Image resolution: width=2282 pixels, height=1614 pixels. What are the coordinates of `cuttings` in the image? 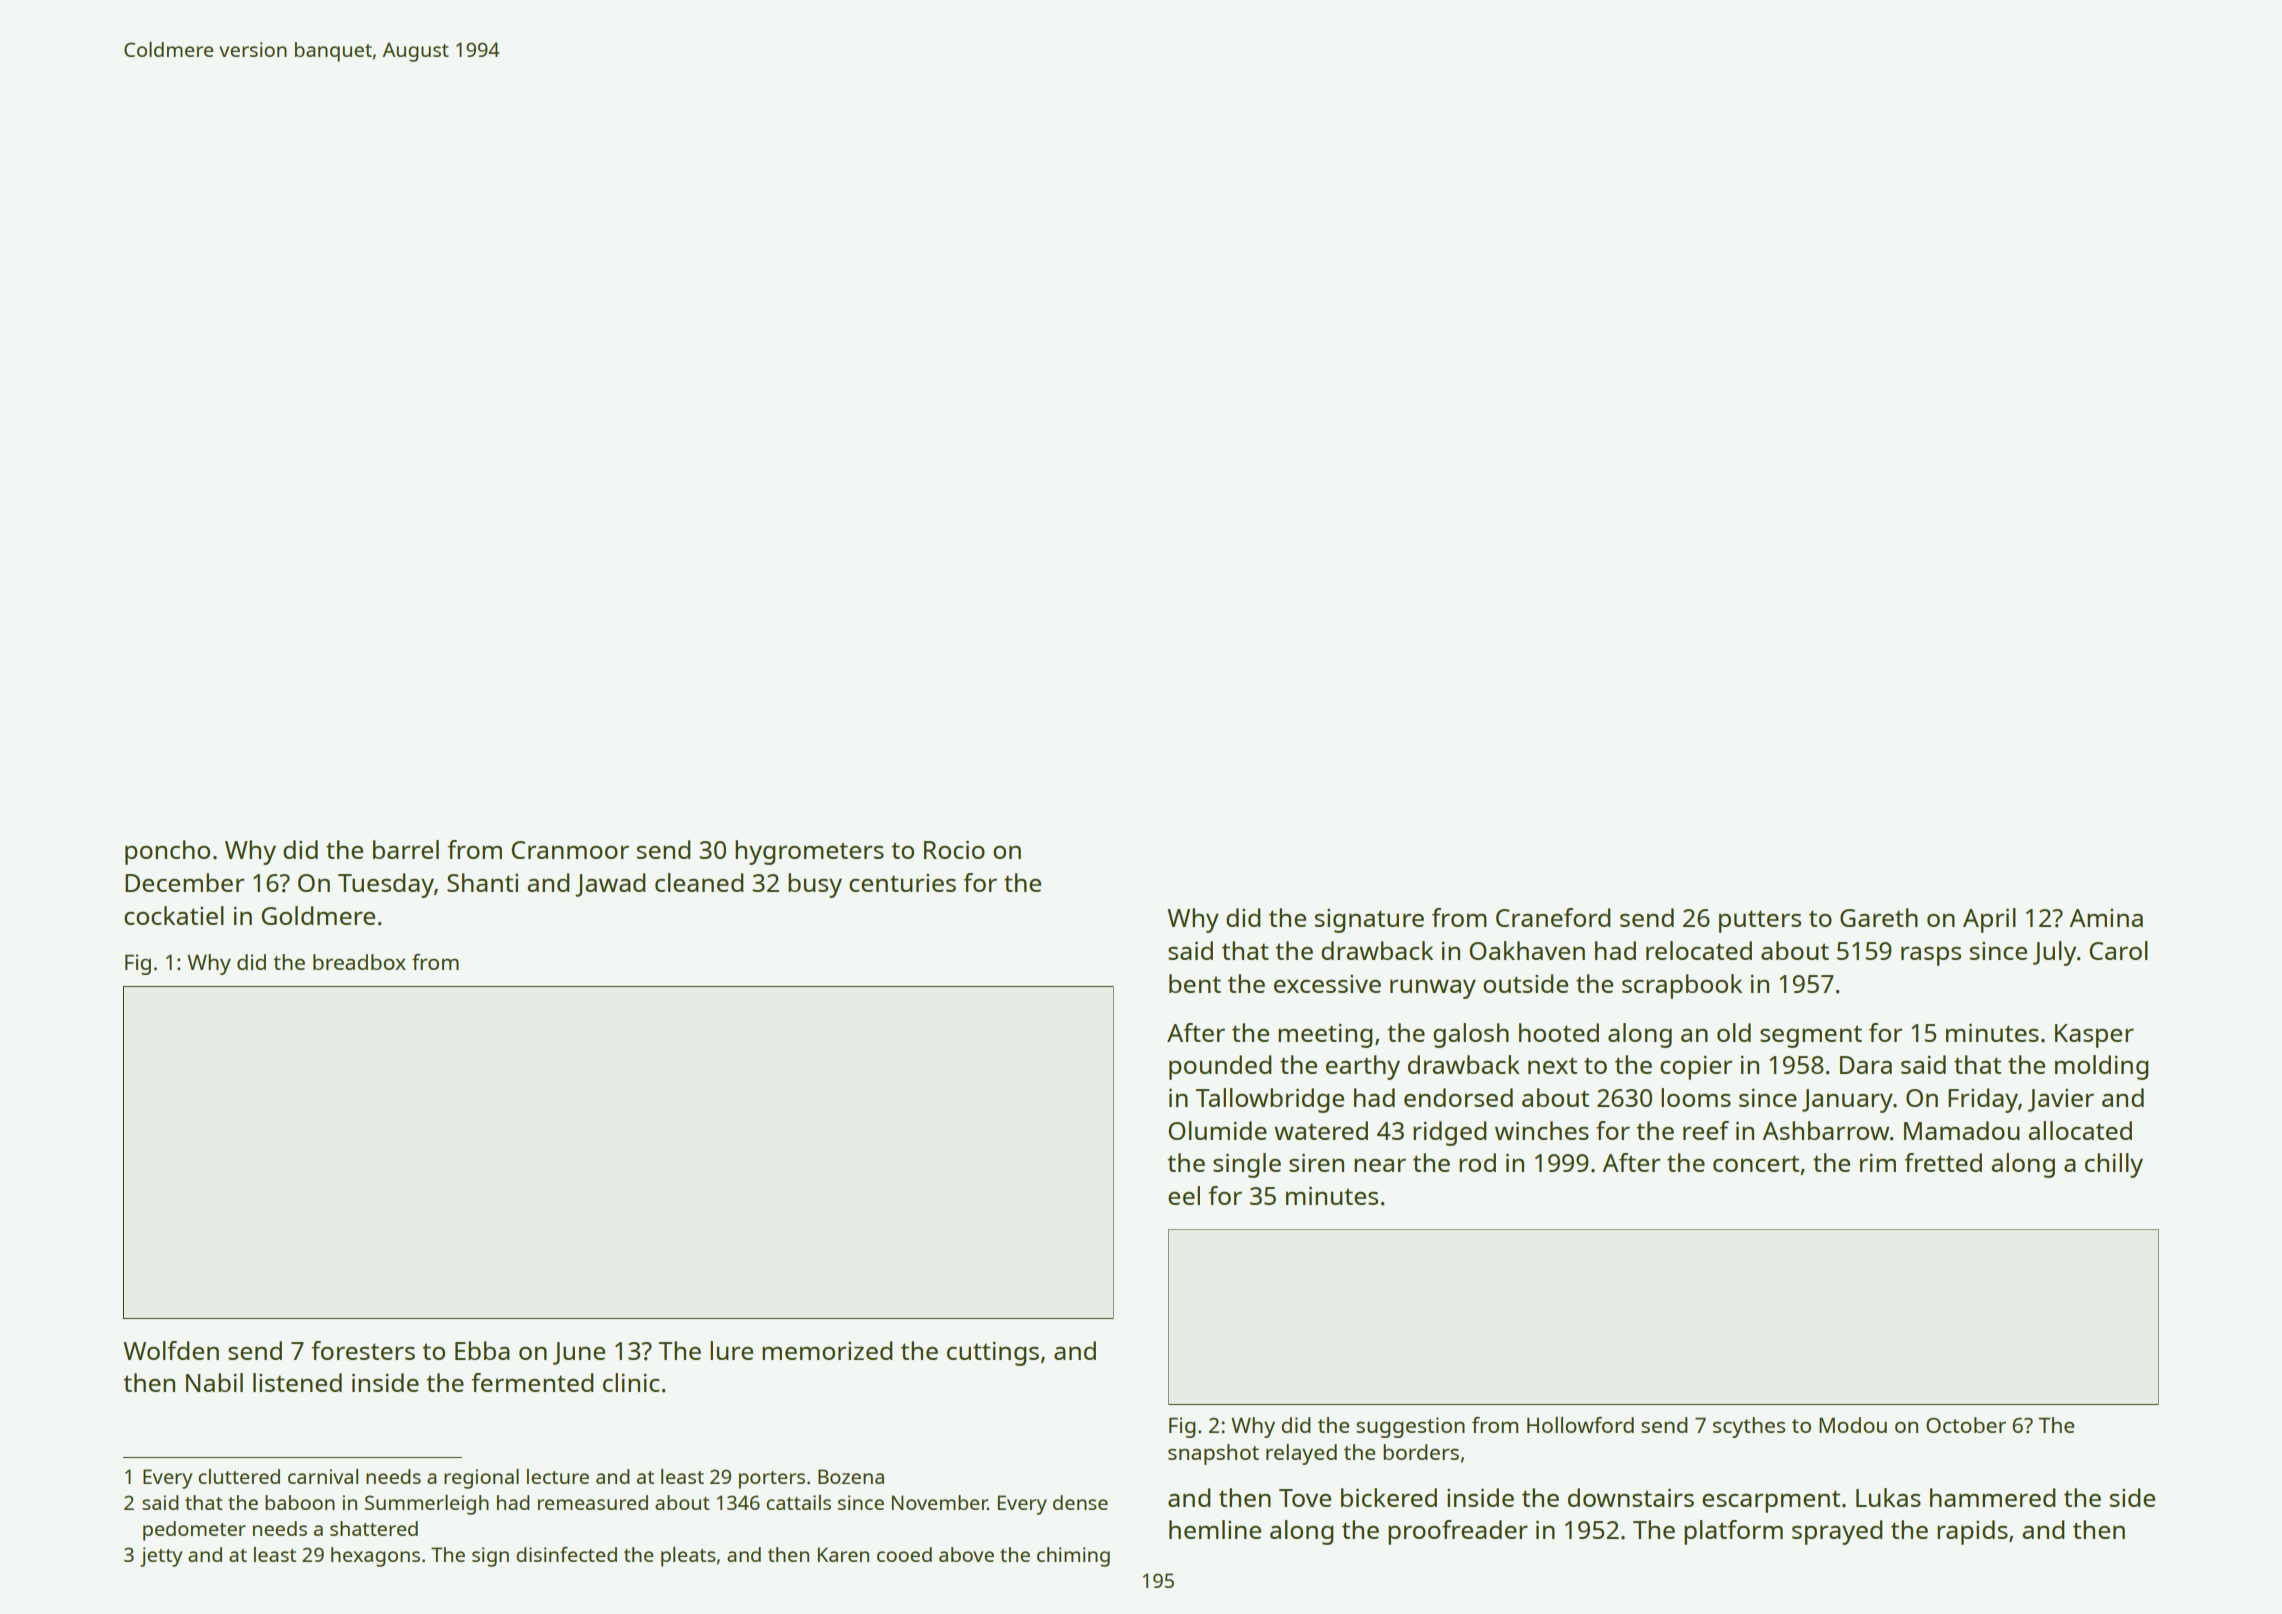 It's located at (993, 1354).
